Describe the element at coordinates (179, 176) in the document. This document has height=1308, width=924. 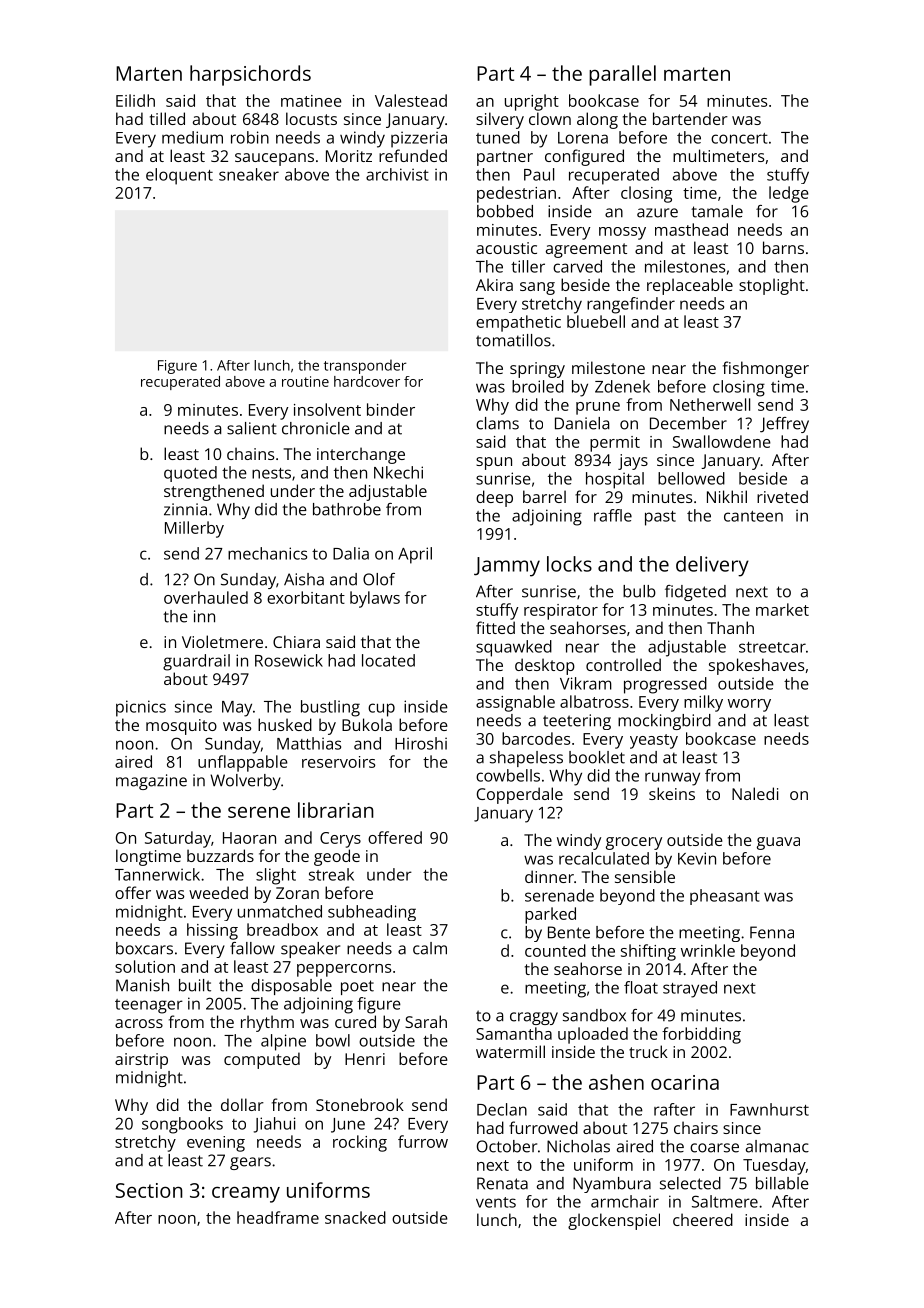
I see `eloquent` at that location.
